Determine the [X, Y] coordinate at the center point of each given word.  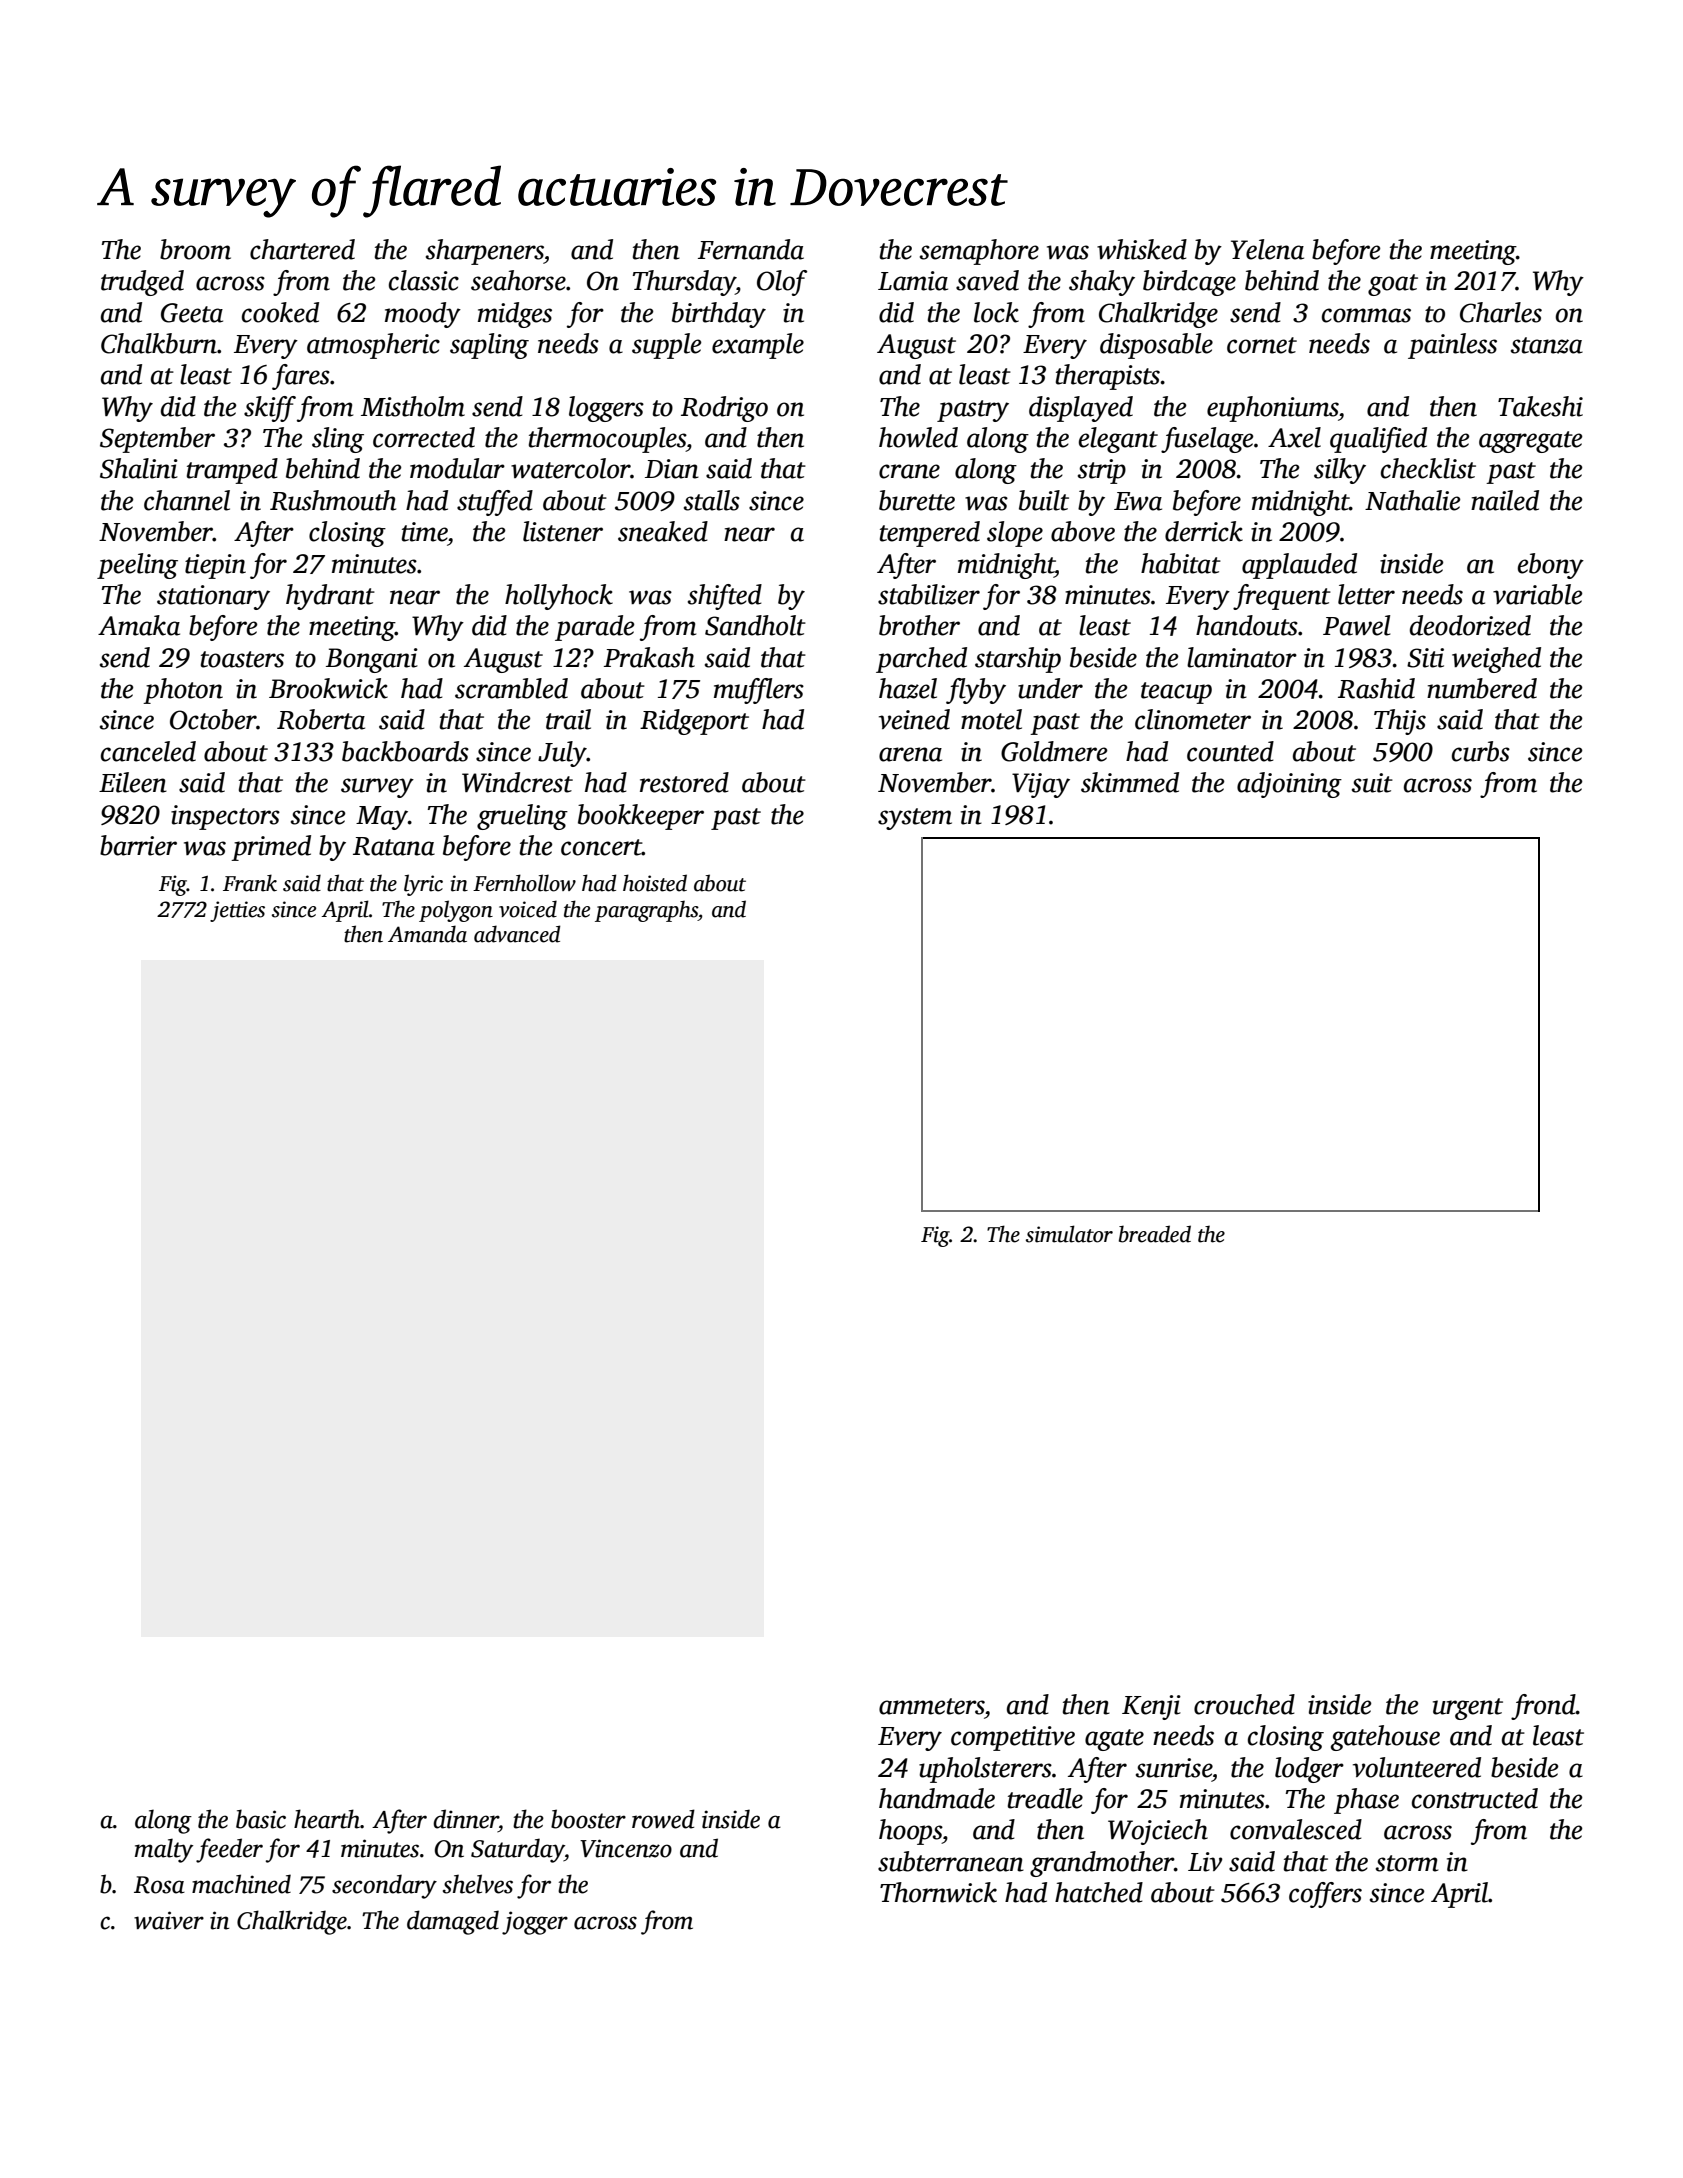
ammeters [932, 1706]
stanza [1547, 345]
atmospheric [373, 346]
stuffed [495, 503]
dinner [466, 1819]
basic [261, 1819]
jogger [535, 1923]
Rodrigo [724, 409]
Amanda [427, 934]
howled [918, 437]
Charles [1501, 312]
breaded [1155, 1234]
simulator [1069, 1234]
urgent [1468, 1709]
